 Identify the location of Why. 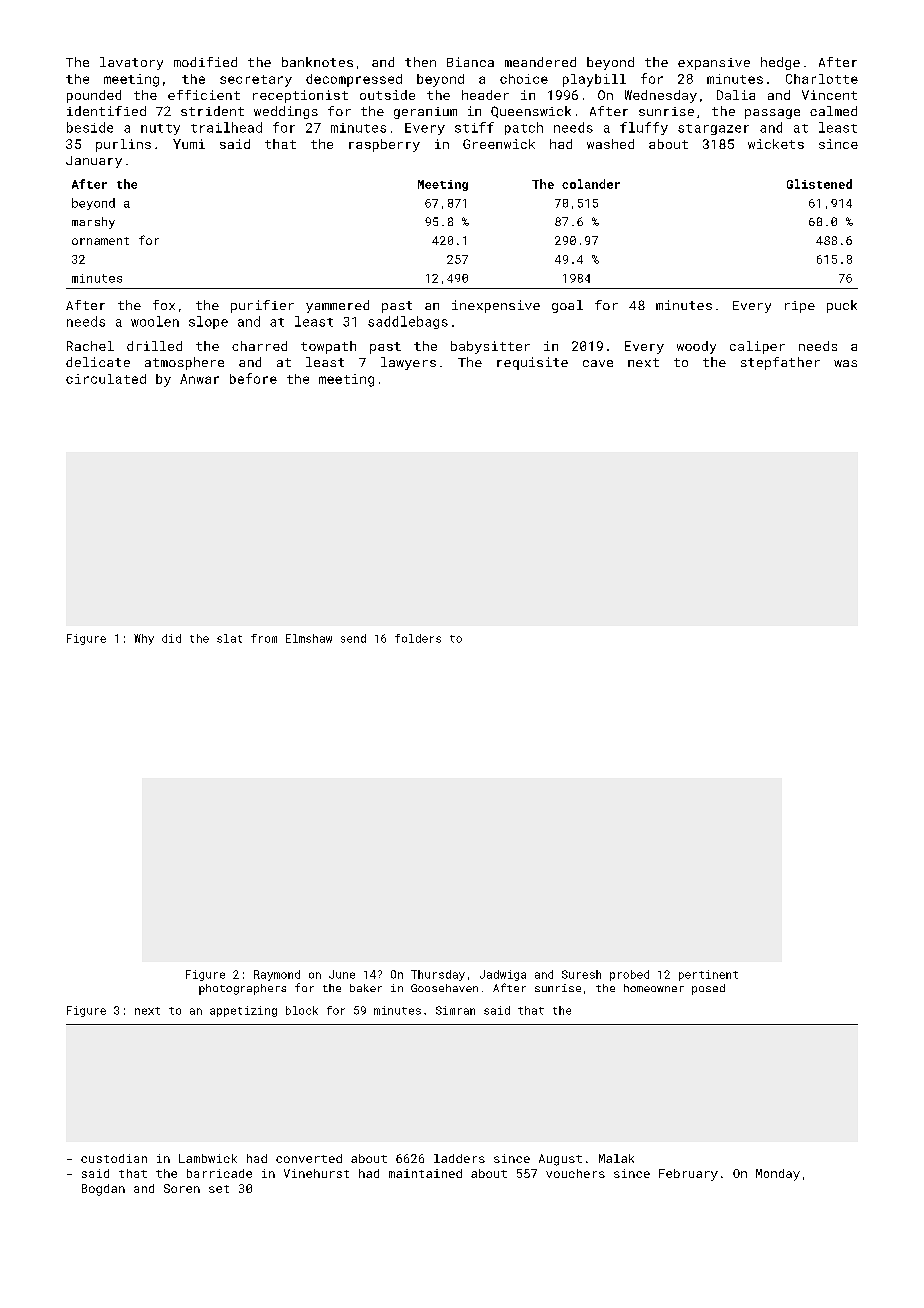
(144, 639).
